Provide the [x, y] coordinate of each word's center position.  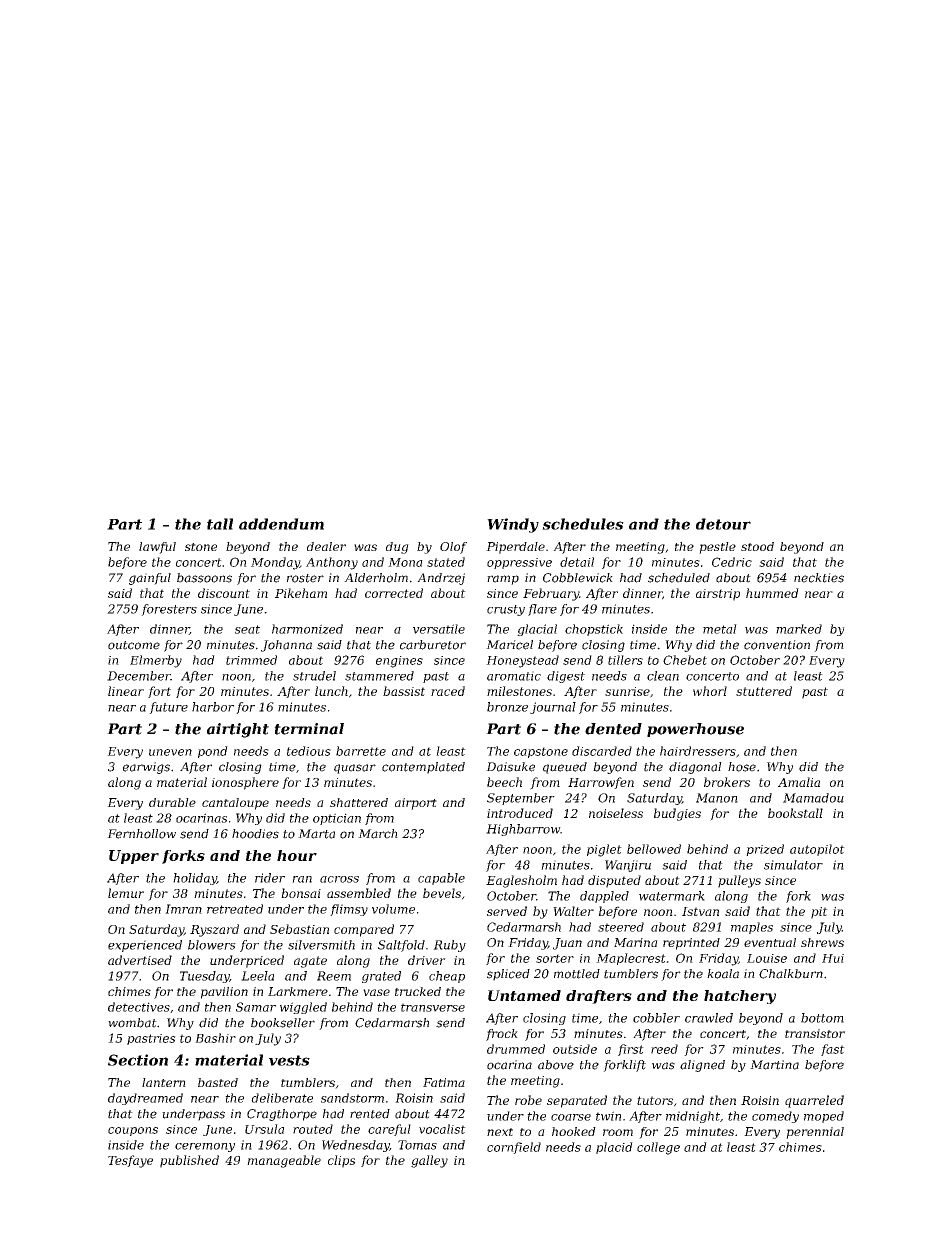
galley [429, 1161]
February [551, 594]
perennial [815, 1133]
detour [723, 524]
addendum [281, 524]
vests [289, 1060]
